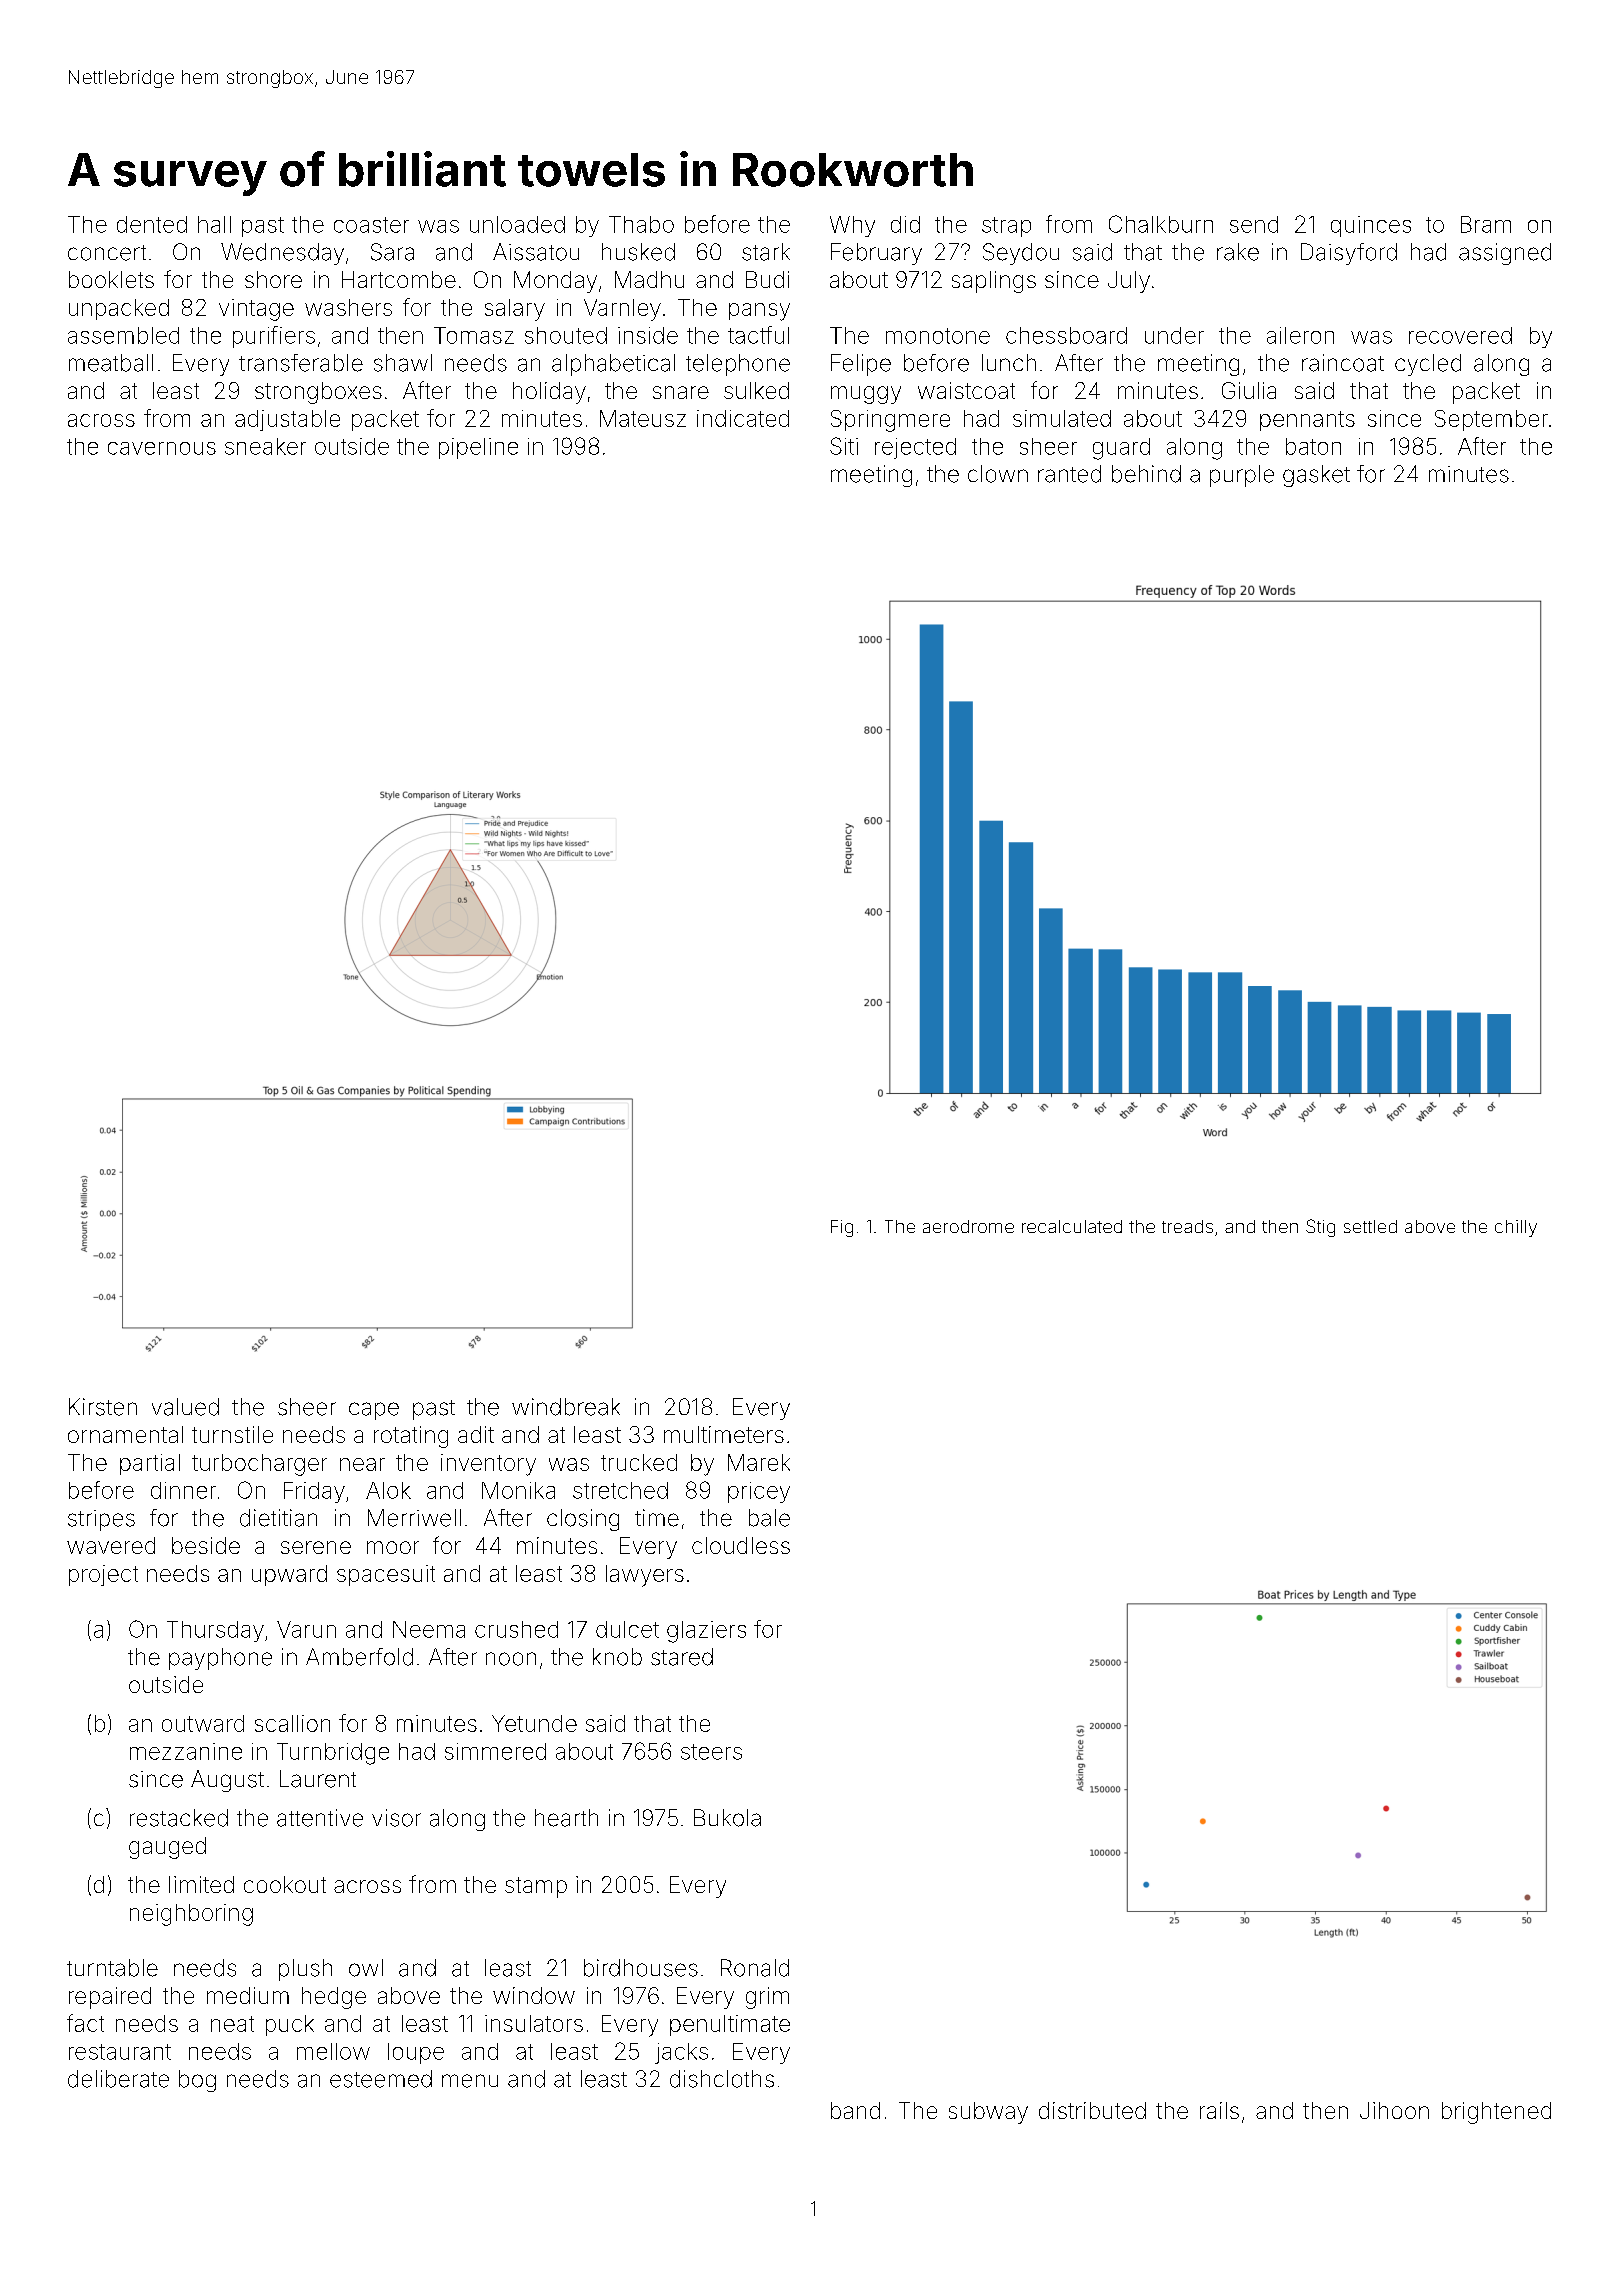 The width and height of the image is (1620, 2292). What do you see at coordinates (1486, 224) in the image?
I see `Bram` at bounding box center [1486, 224].
